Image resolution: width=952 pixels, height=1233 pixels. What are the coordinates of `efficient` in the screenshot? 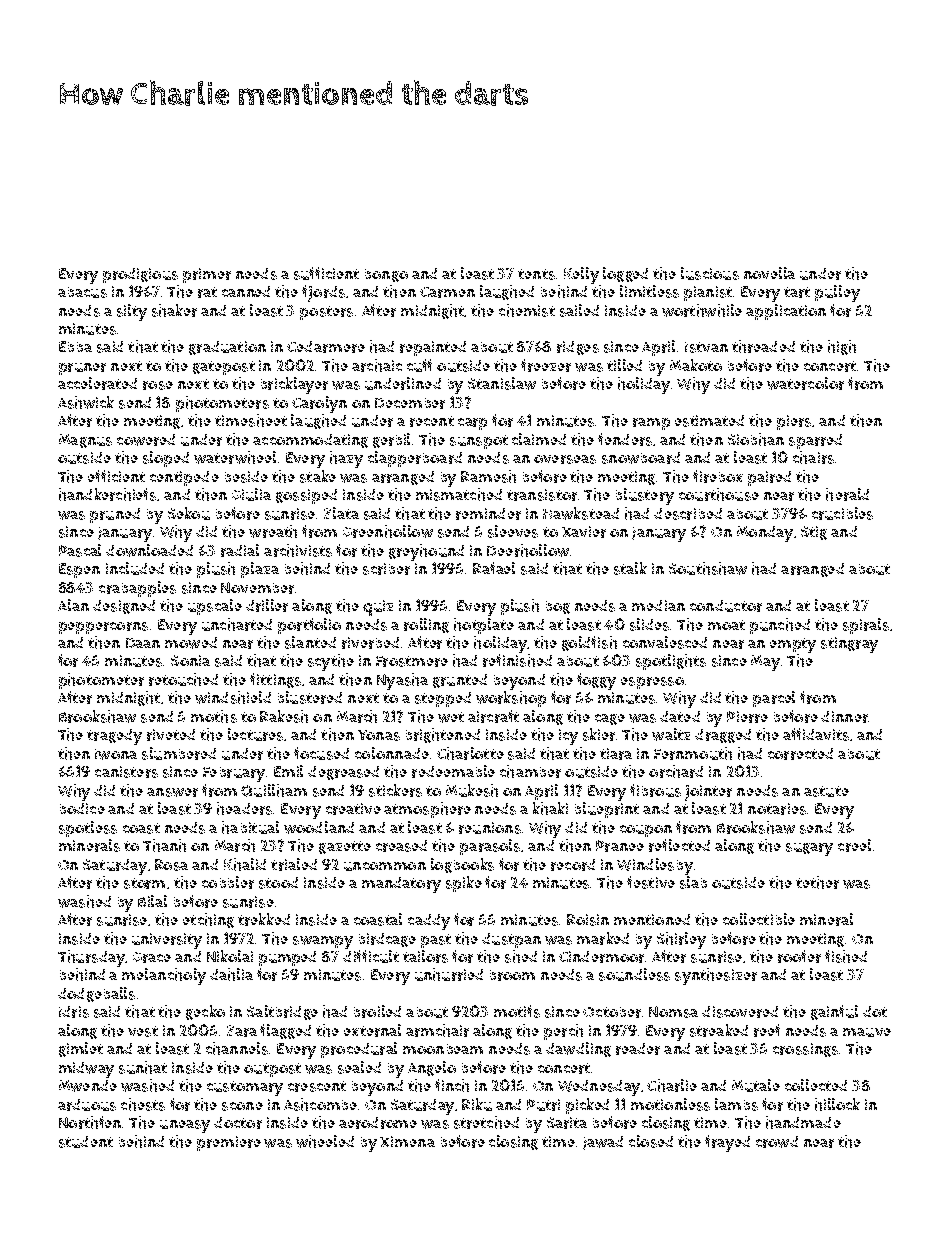 It's located at (116, 476).
